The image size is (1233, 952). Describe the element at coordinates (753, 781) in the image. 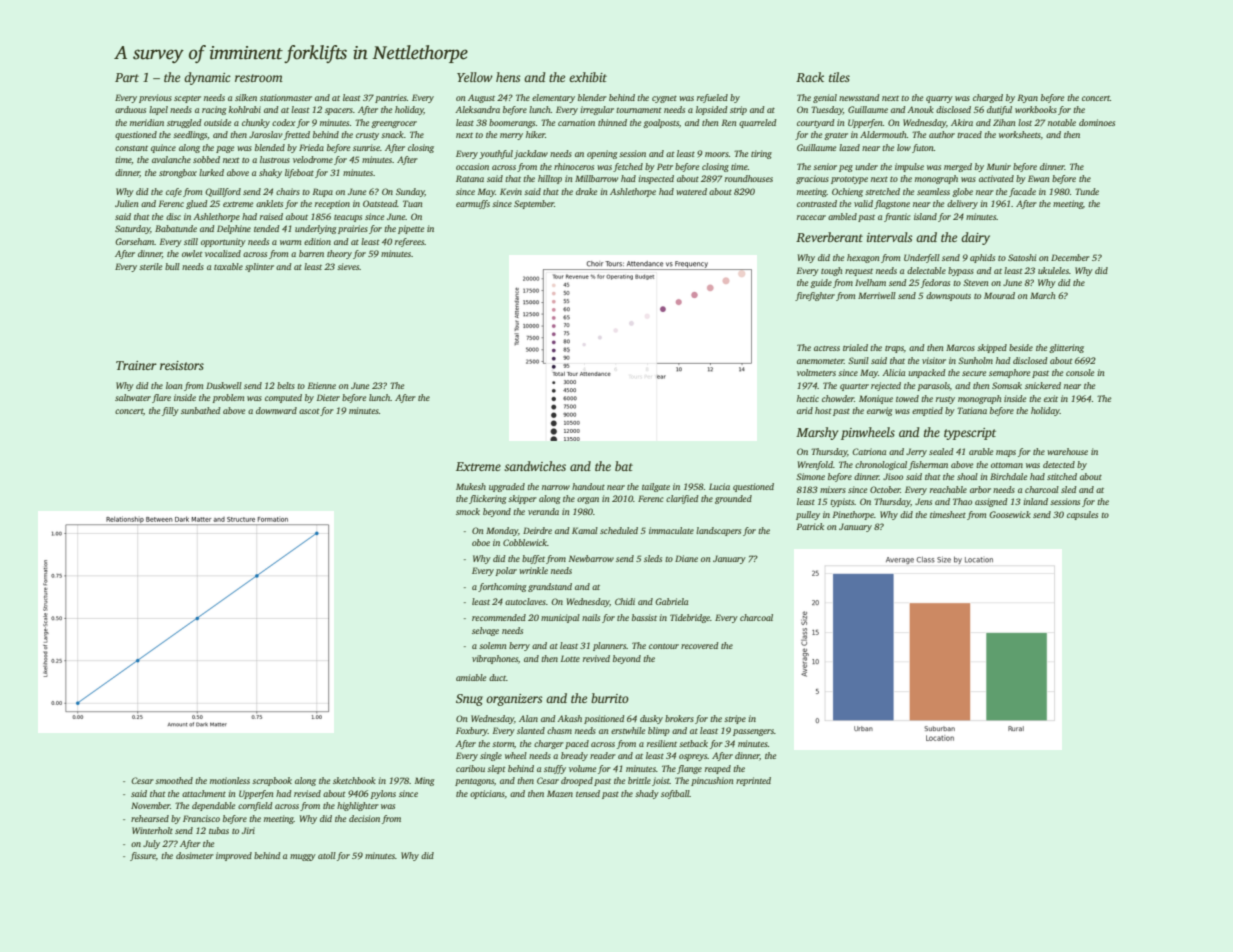

I see `reprinted` at that location.
